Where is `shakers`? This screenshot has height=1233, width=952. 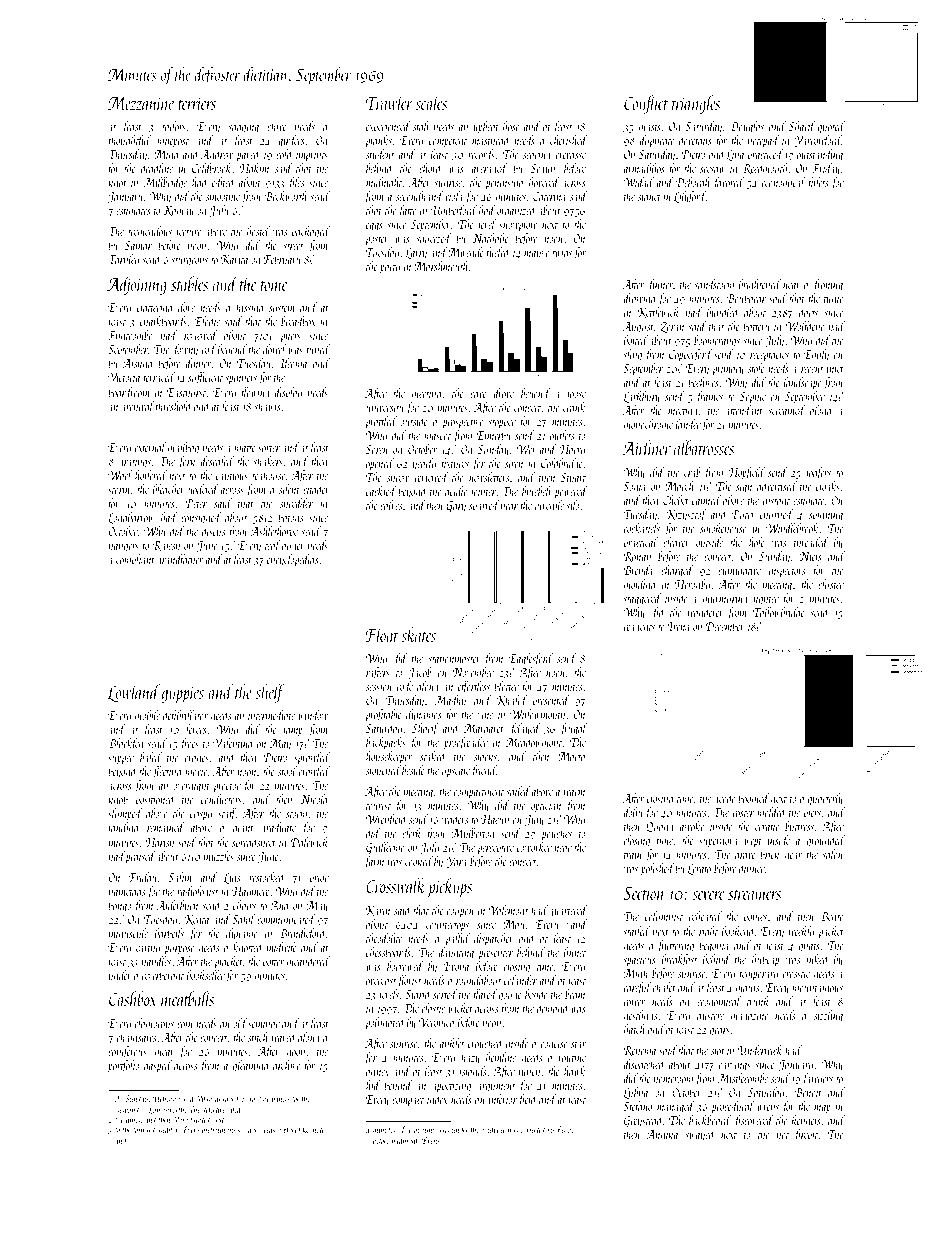
shakers is located at coordinates (268, 461).
